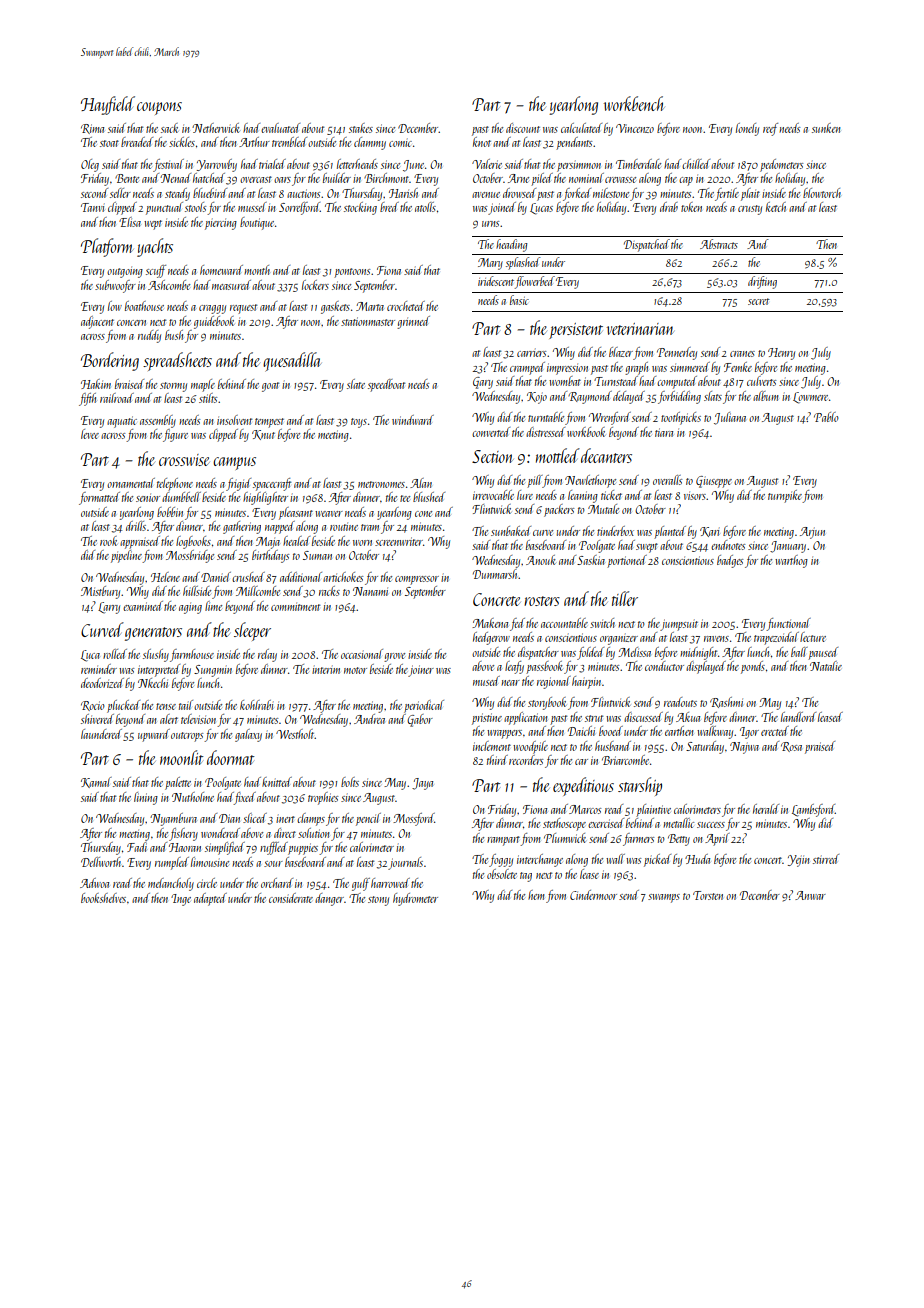 The height and width of the document is (1308, 924). Describe the element at coordinates (115, 286) in the document. I see `subwoofer` at that location.
